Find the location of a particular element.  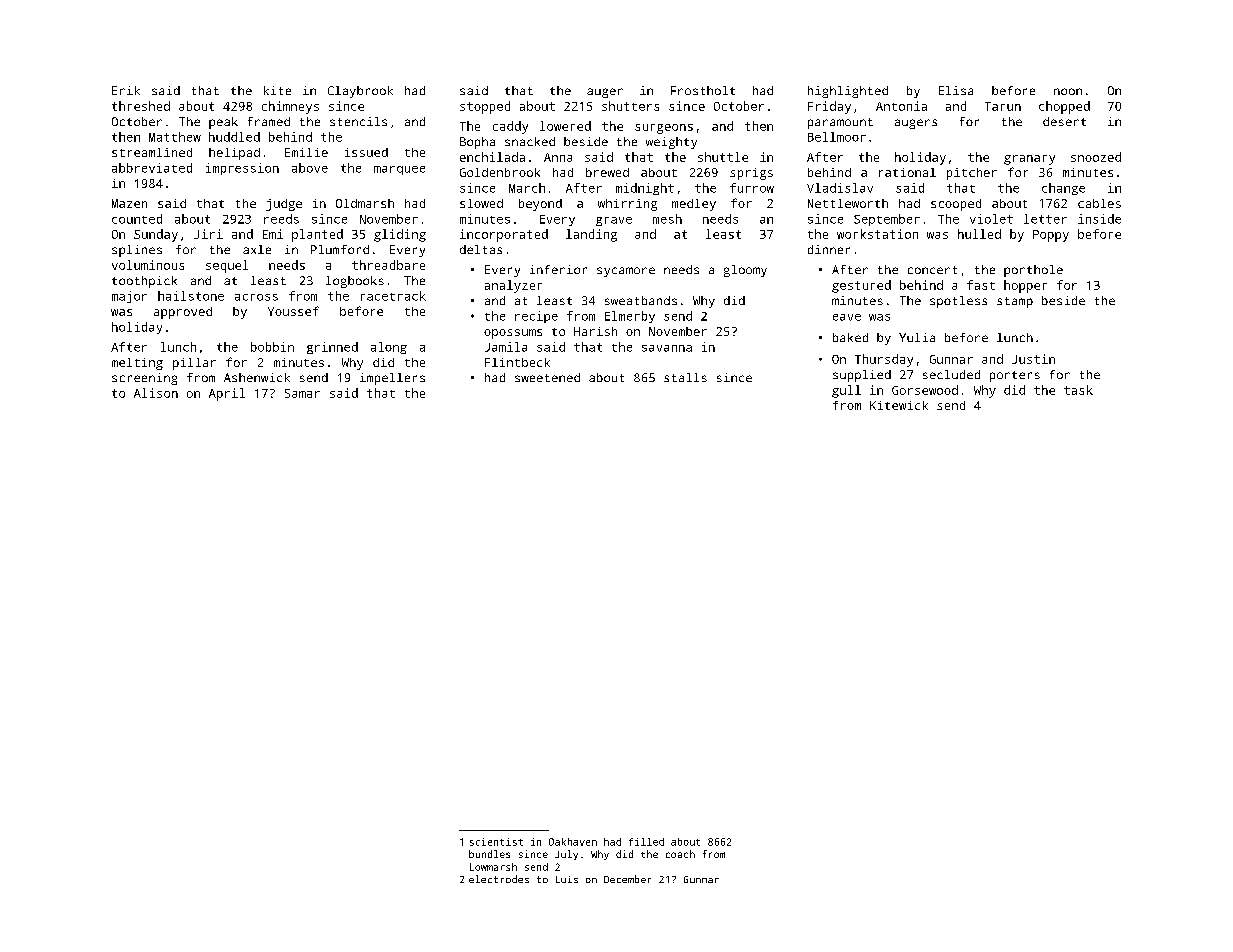

Elmerby is located at coordinates (630, 317).
